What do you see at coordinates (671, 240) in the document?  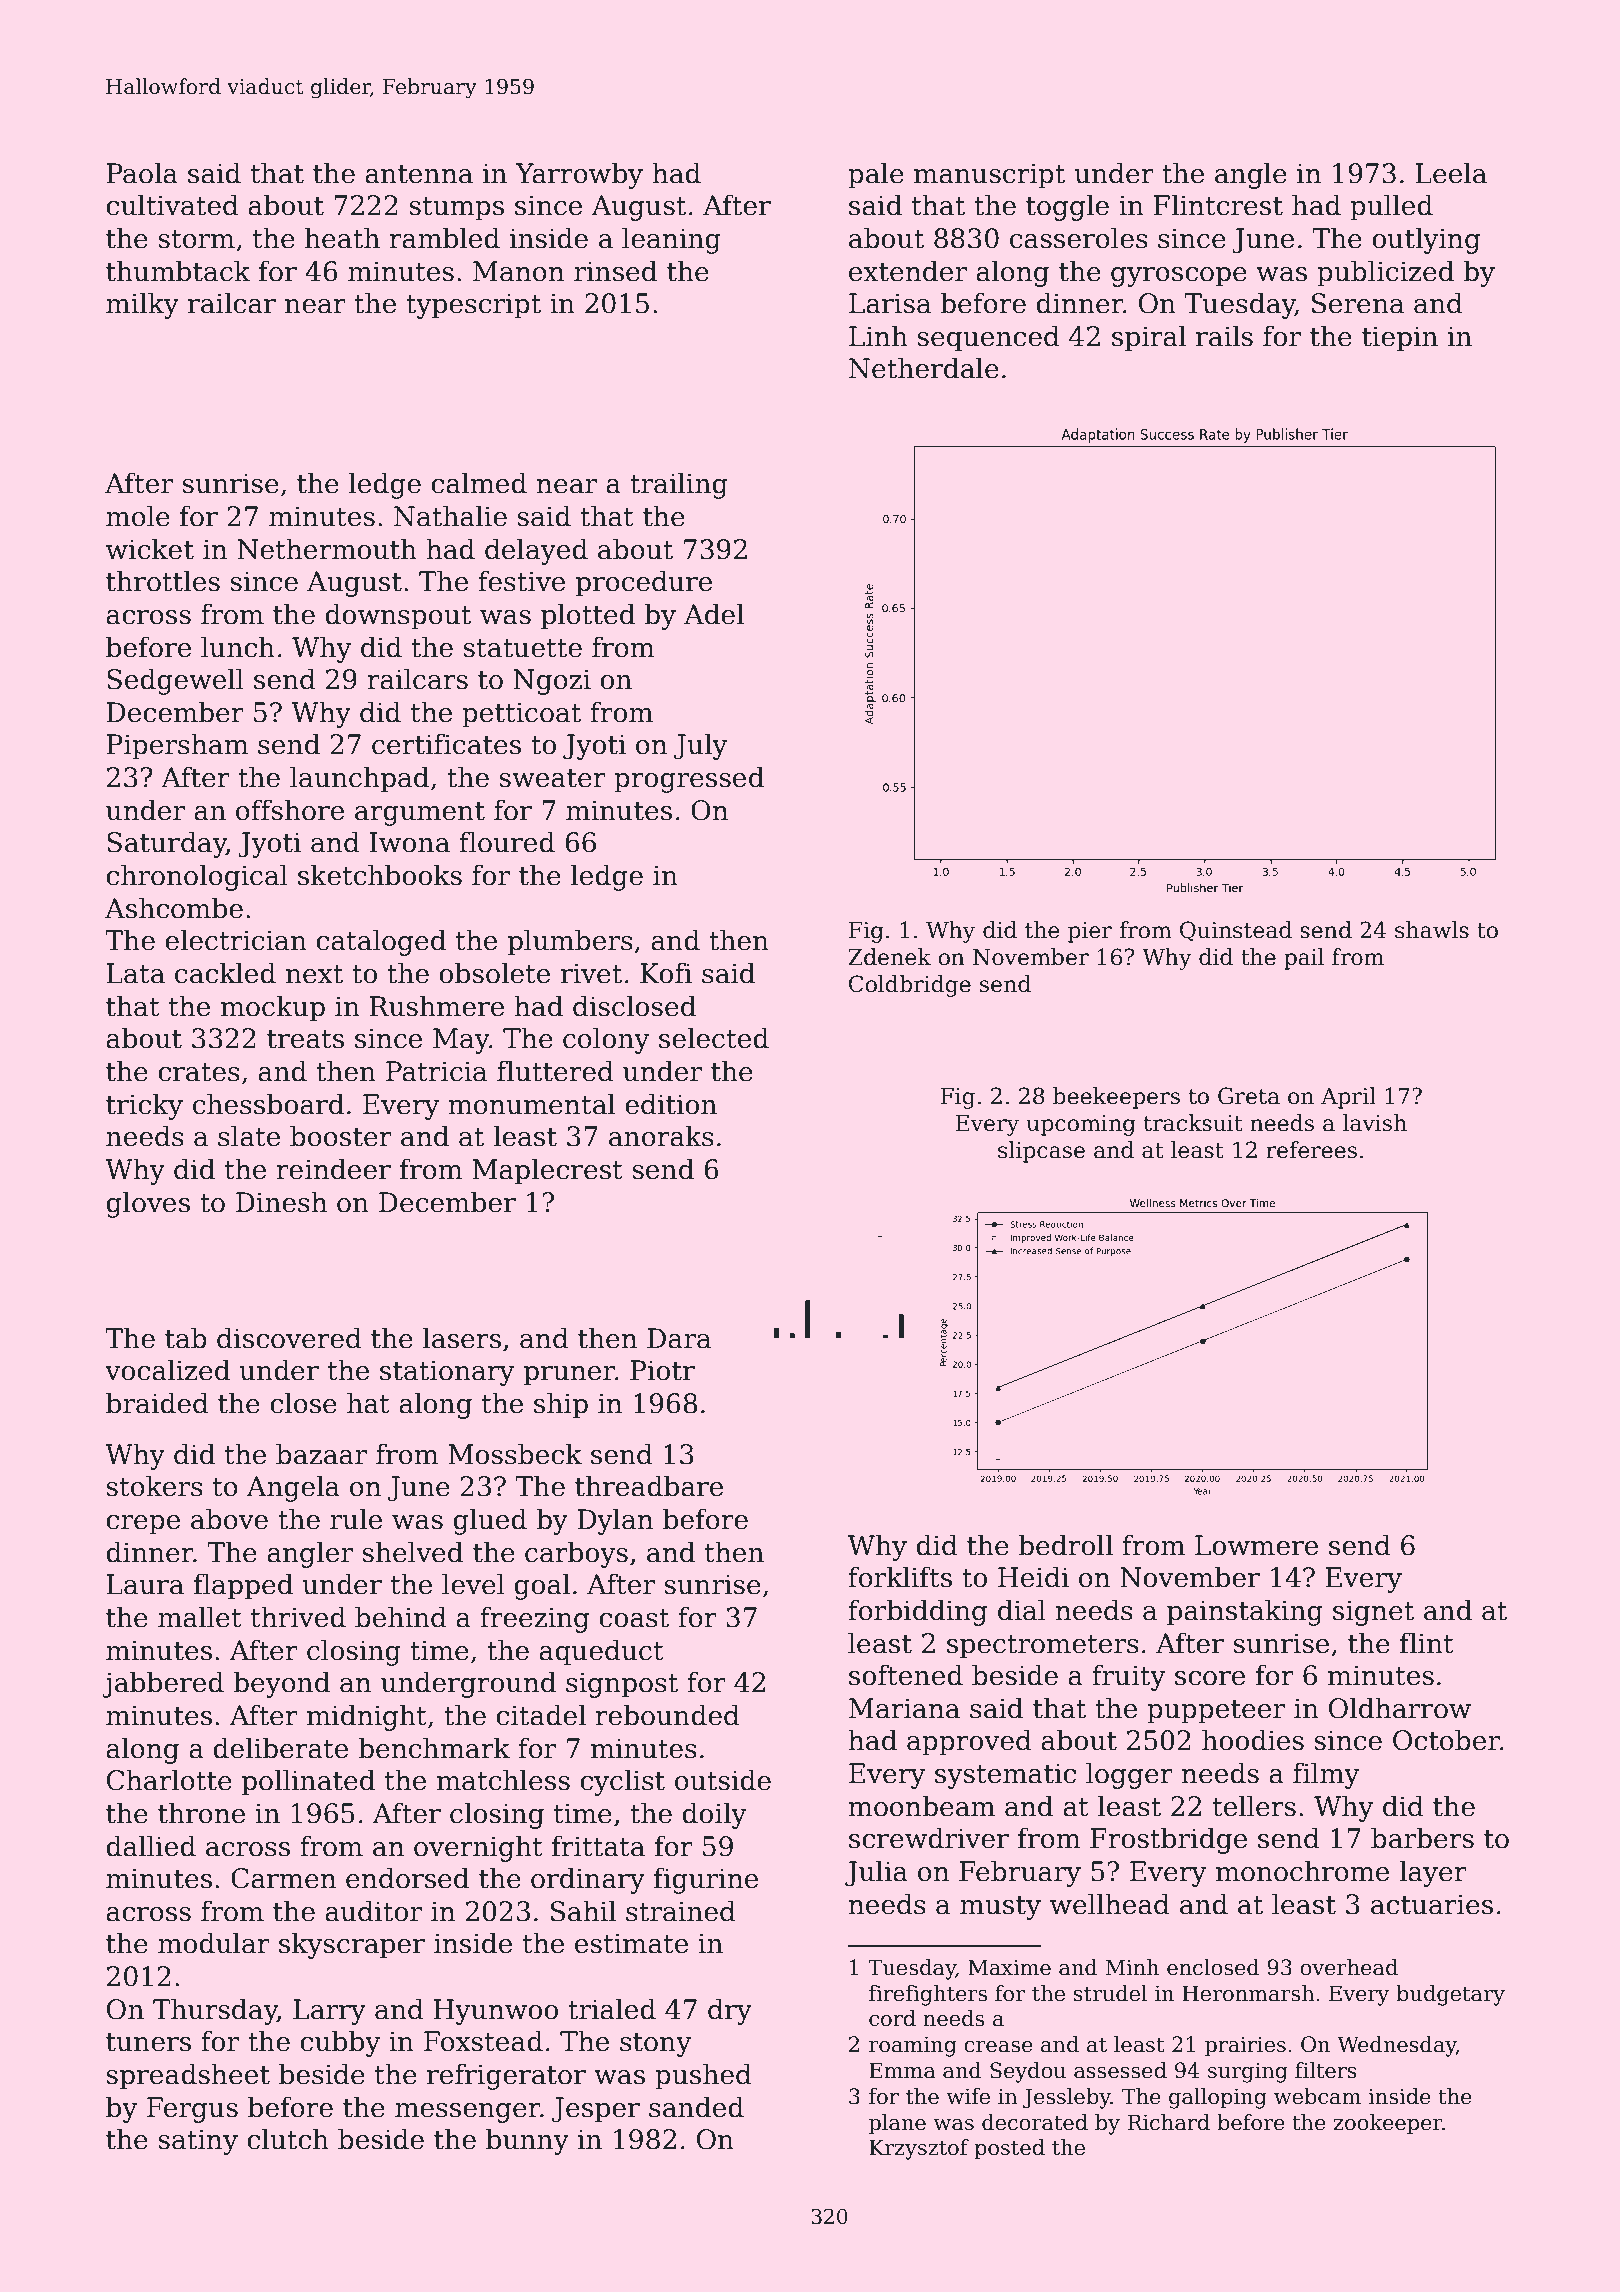 I see `leaning` at bounding box center [671, 240].
